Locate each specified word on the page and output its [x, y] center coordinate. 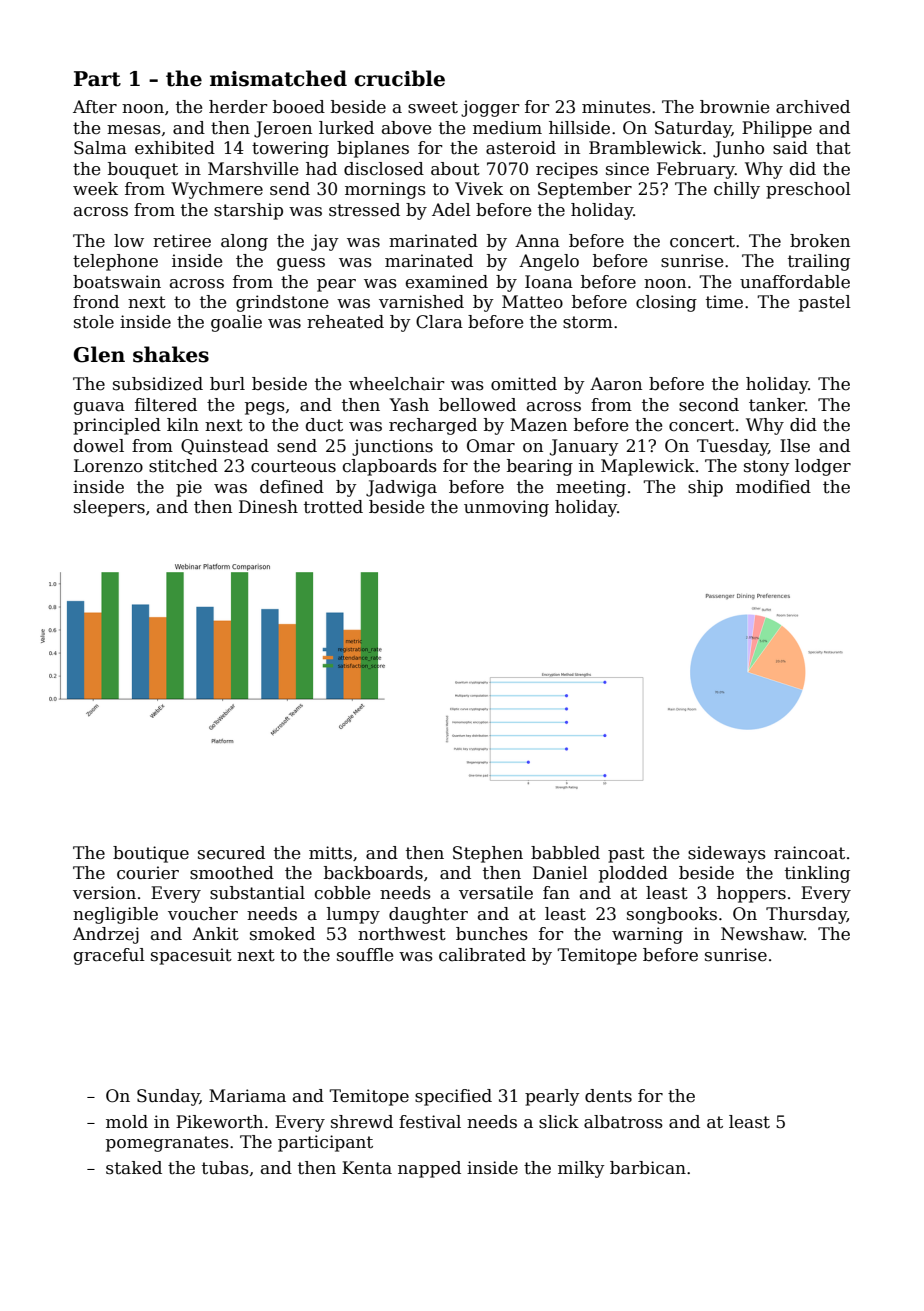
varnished [421, 302]
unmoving [506, 508]
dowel [99, 446]
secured [231, 853]
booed [299, 107]
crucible [399, 78]
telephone [115, 262]
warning [647, 935]
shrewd [362, 1122]
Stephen [488, 854]
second [709, 405]
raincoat [809, 853]
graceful [109, 956]
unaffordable [795, 282]
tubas [225, 1168]
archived [813, 107]
